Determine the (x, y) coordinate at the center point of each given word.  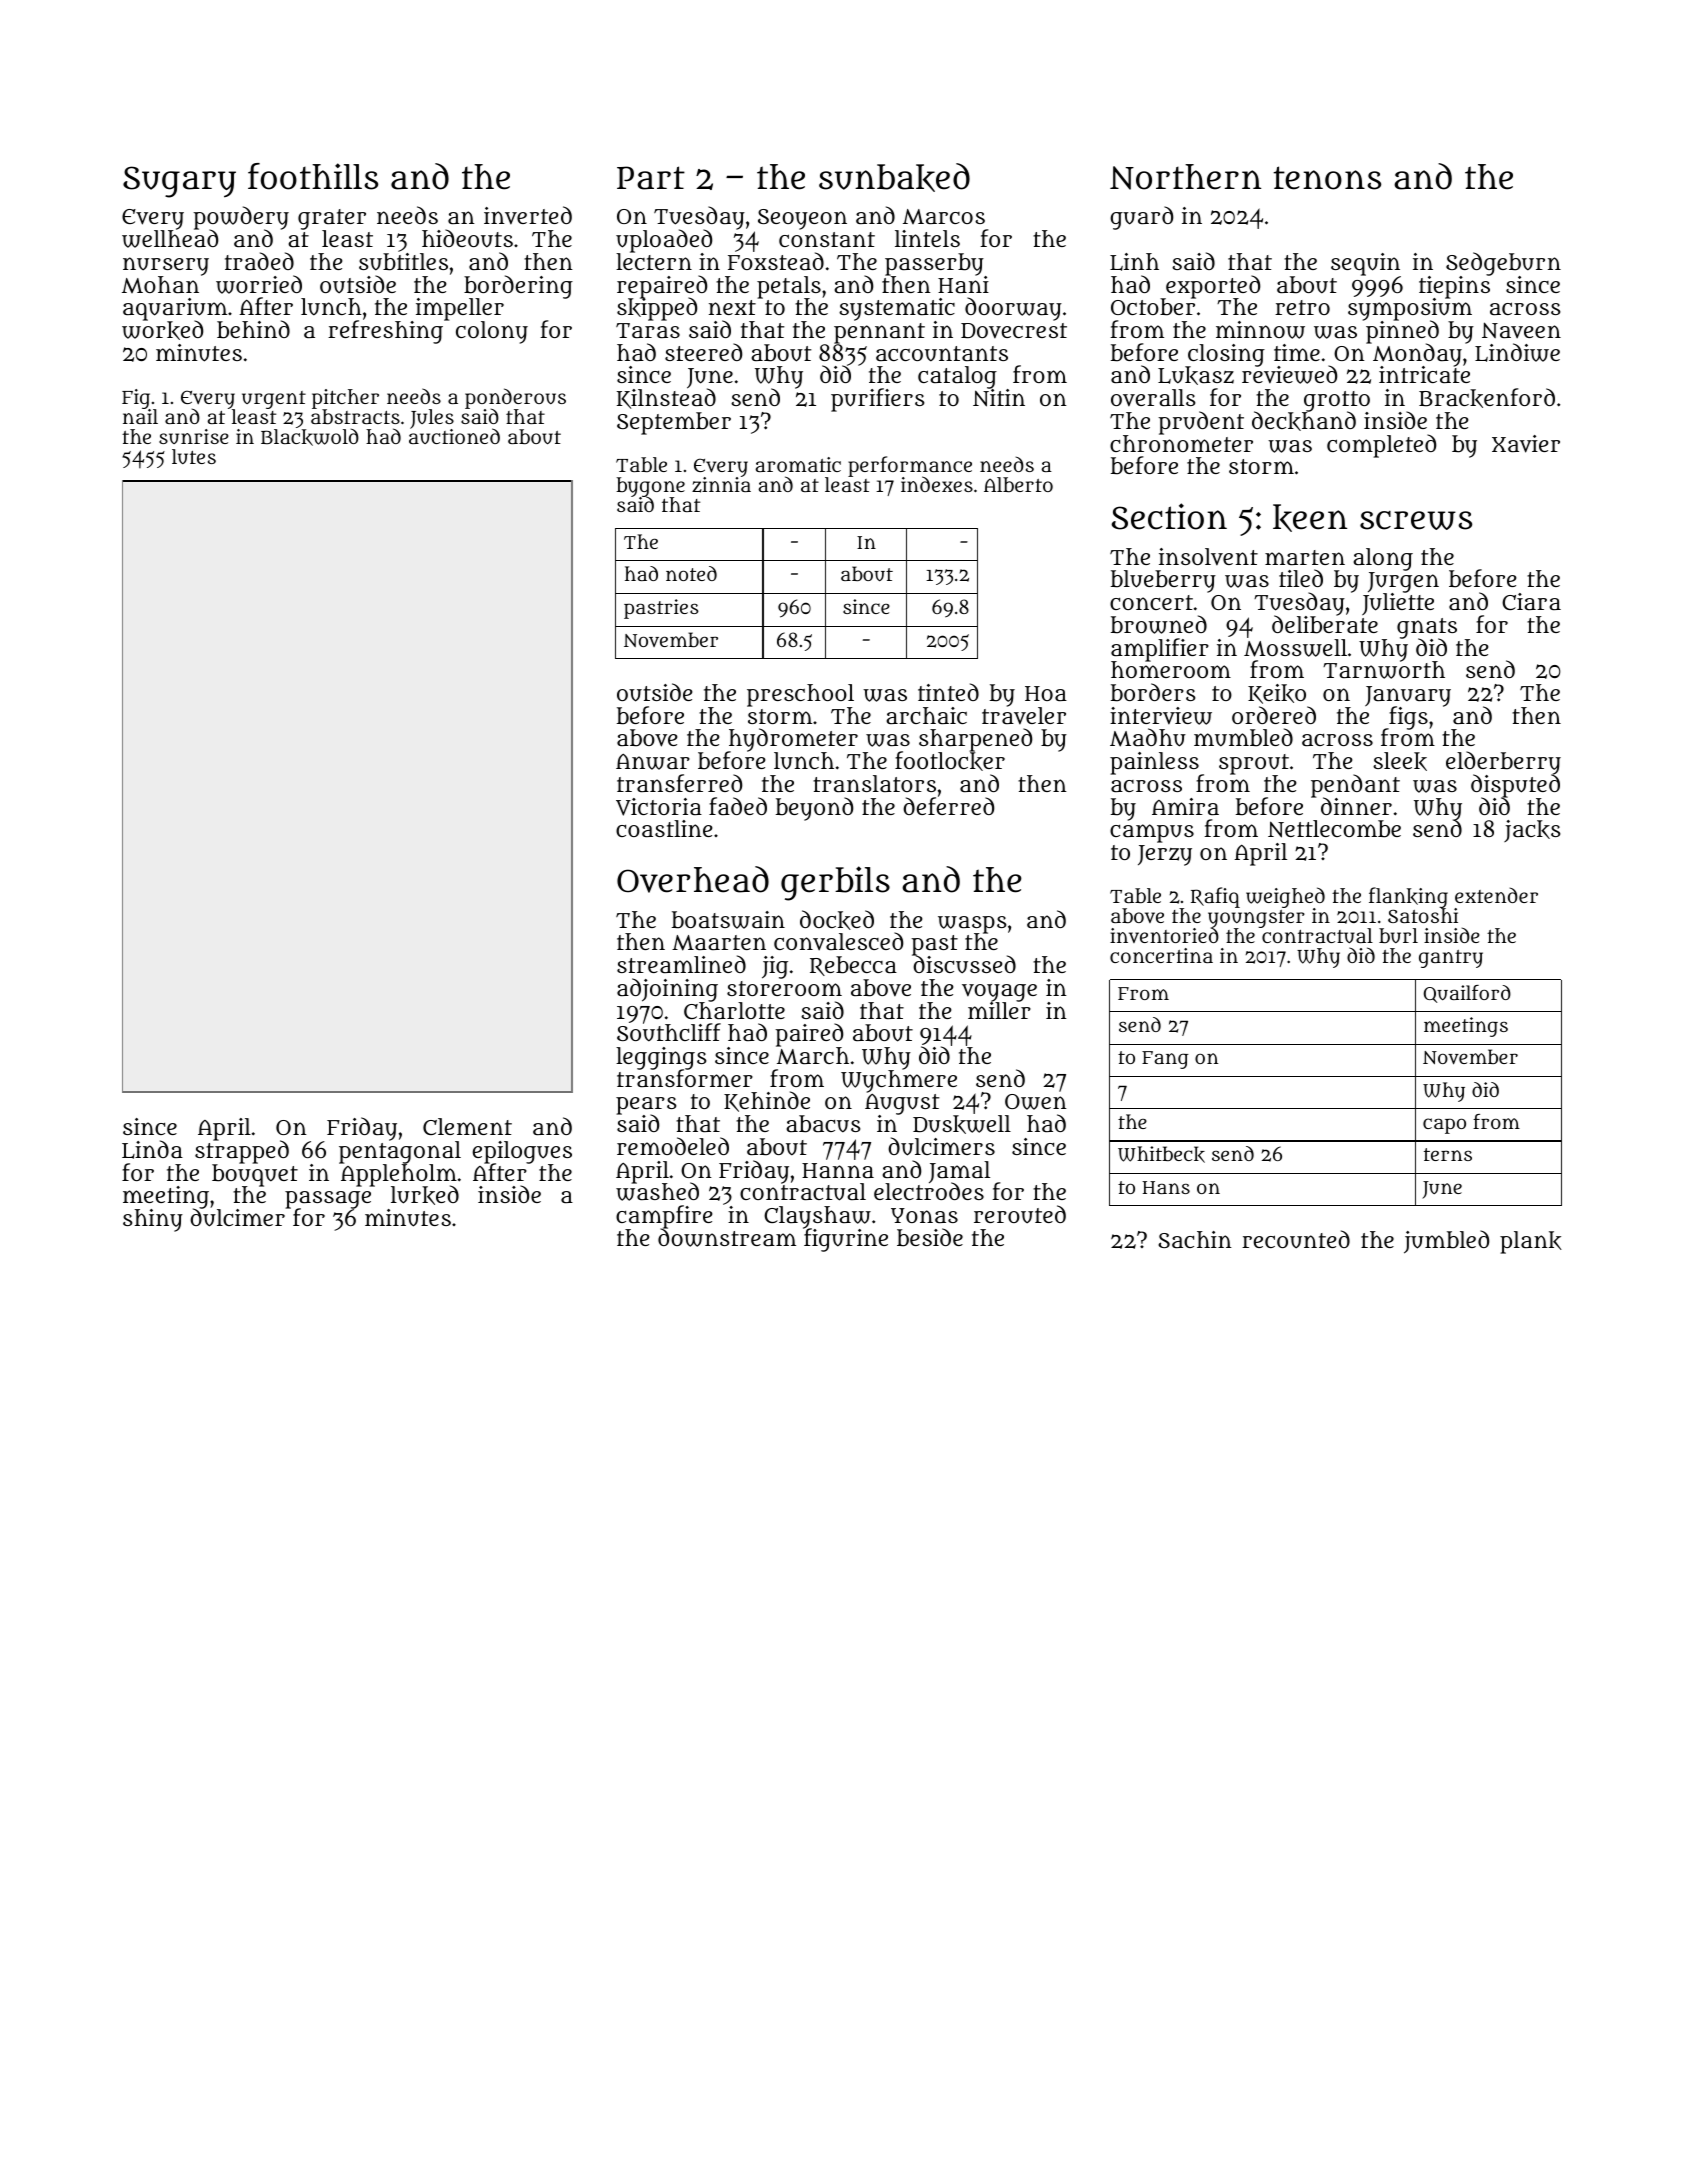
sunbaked (894, 177)
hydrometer (792, 740)
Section (1169, 516)
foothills (313, 176)
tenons (1327, 178)
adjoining (667, 990)
